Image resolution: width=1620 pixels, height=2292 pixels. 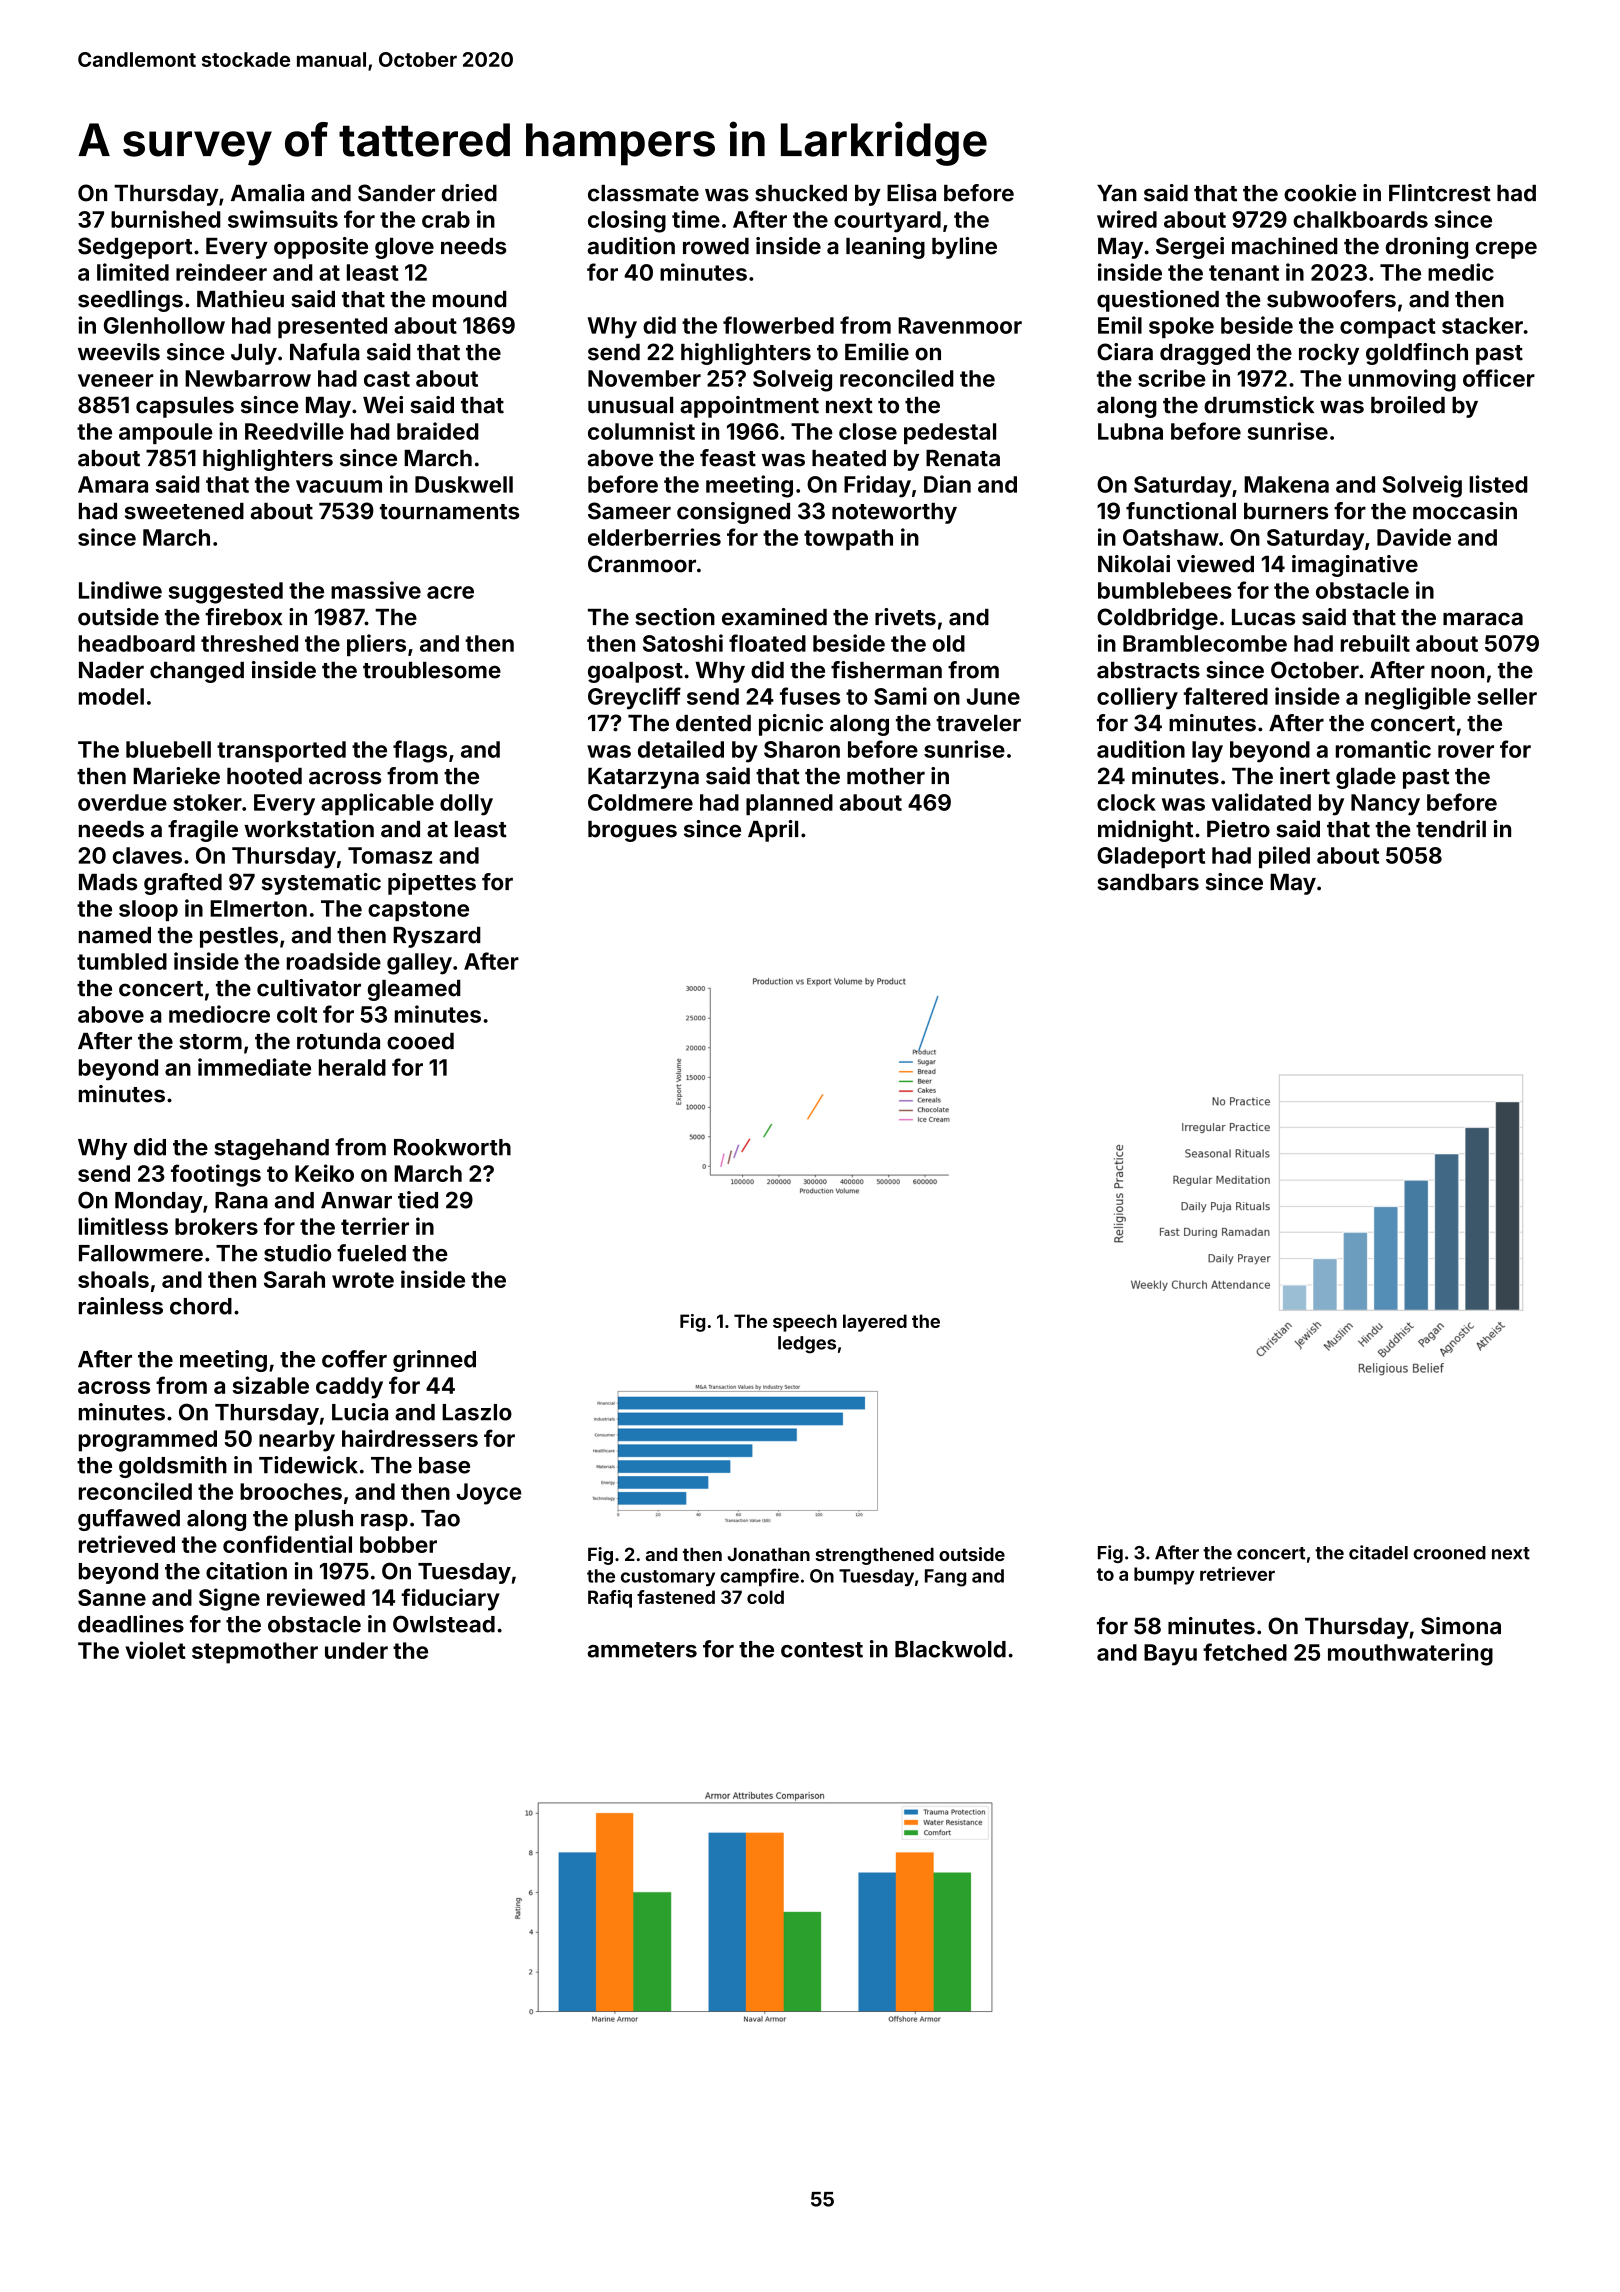 I want to click on broiled, so click(x=1408, y=405).
